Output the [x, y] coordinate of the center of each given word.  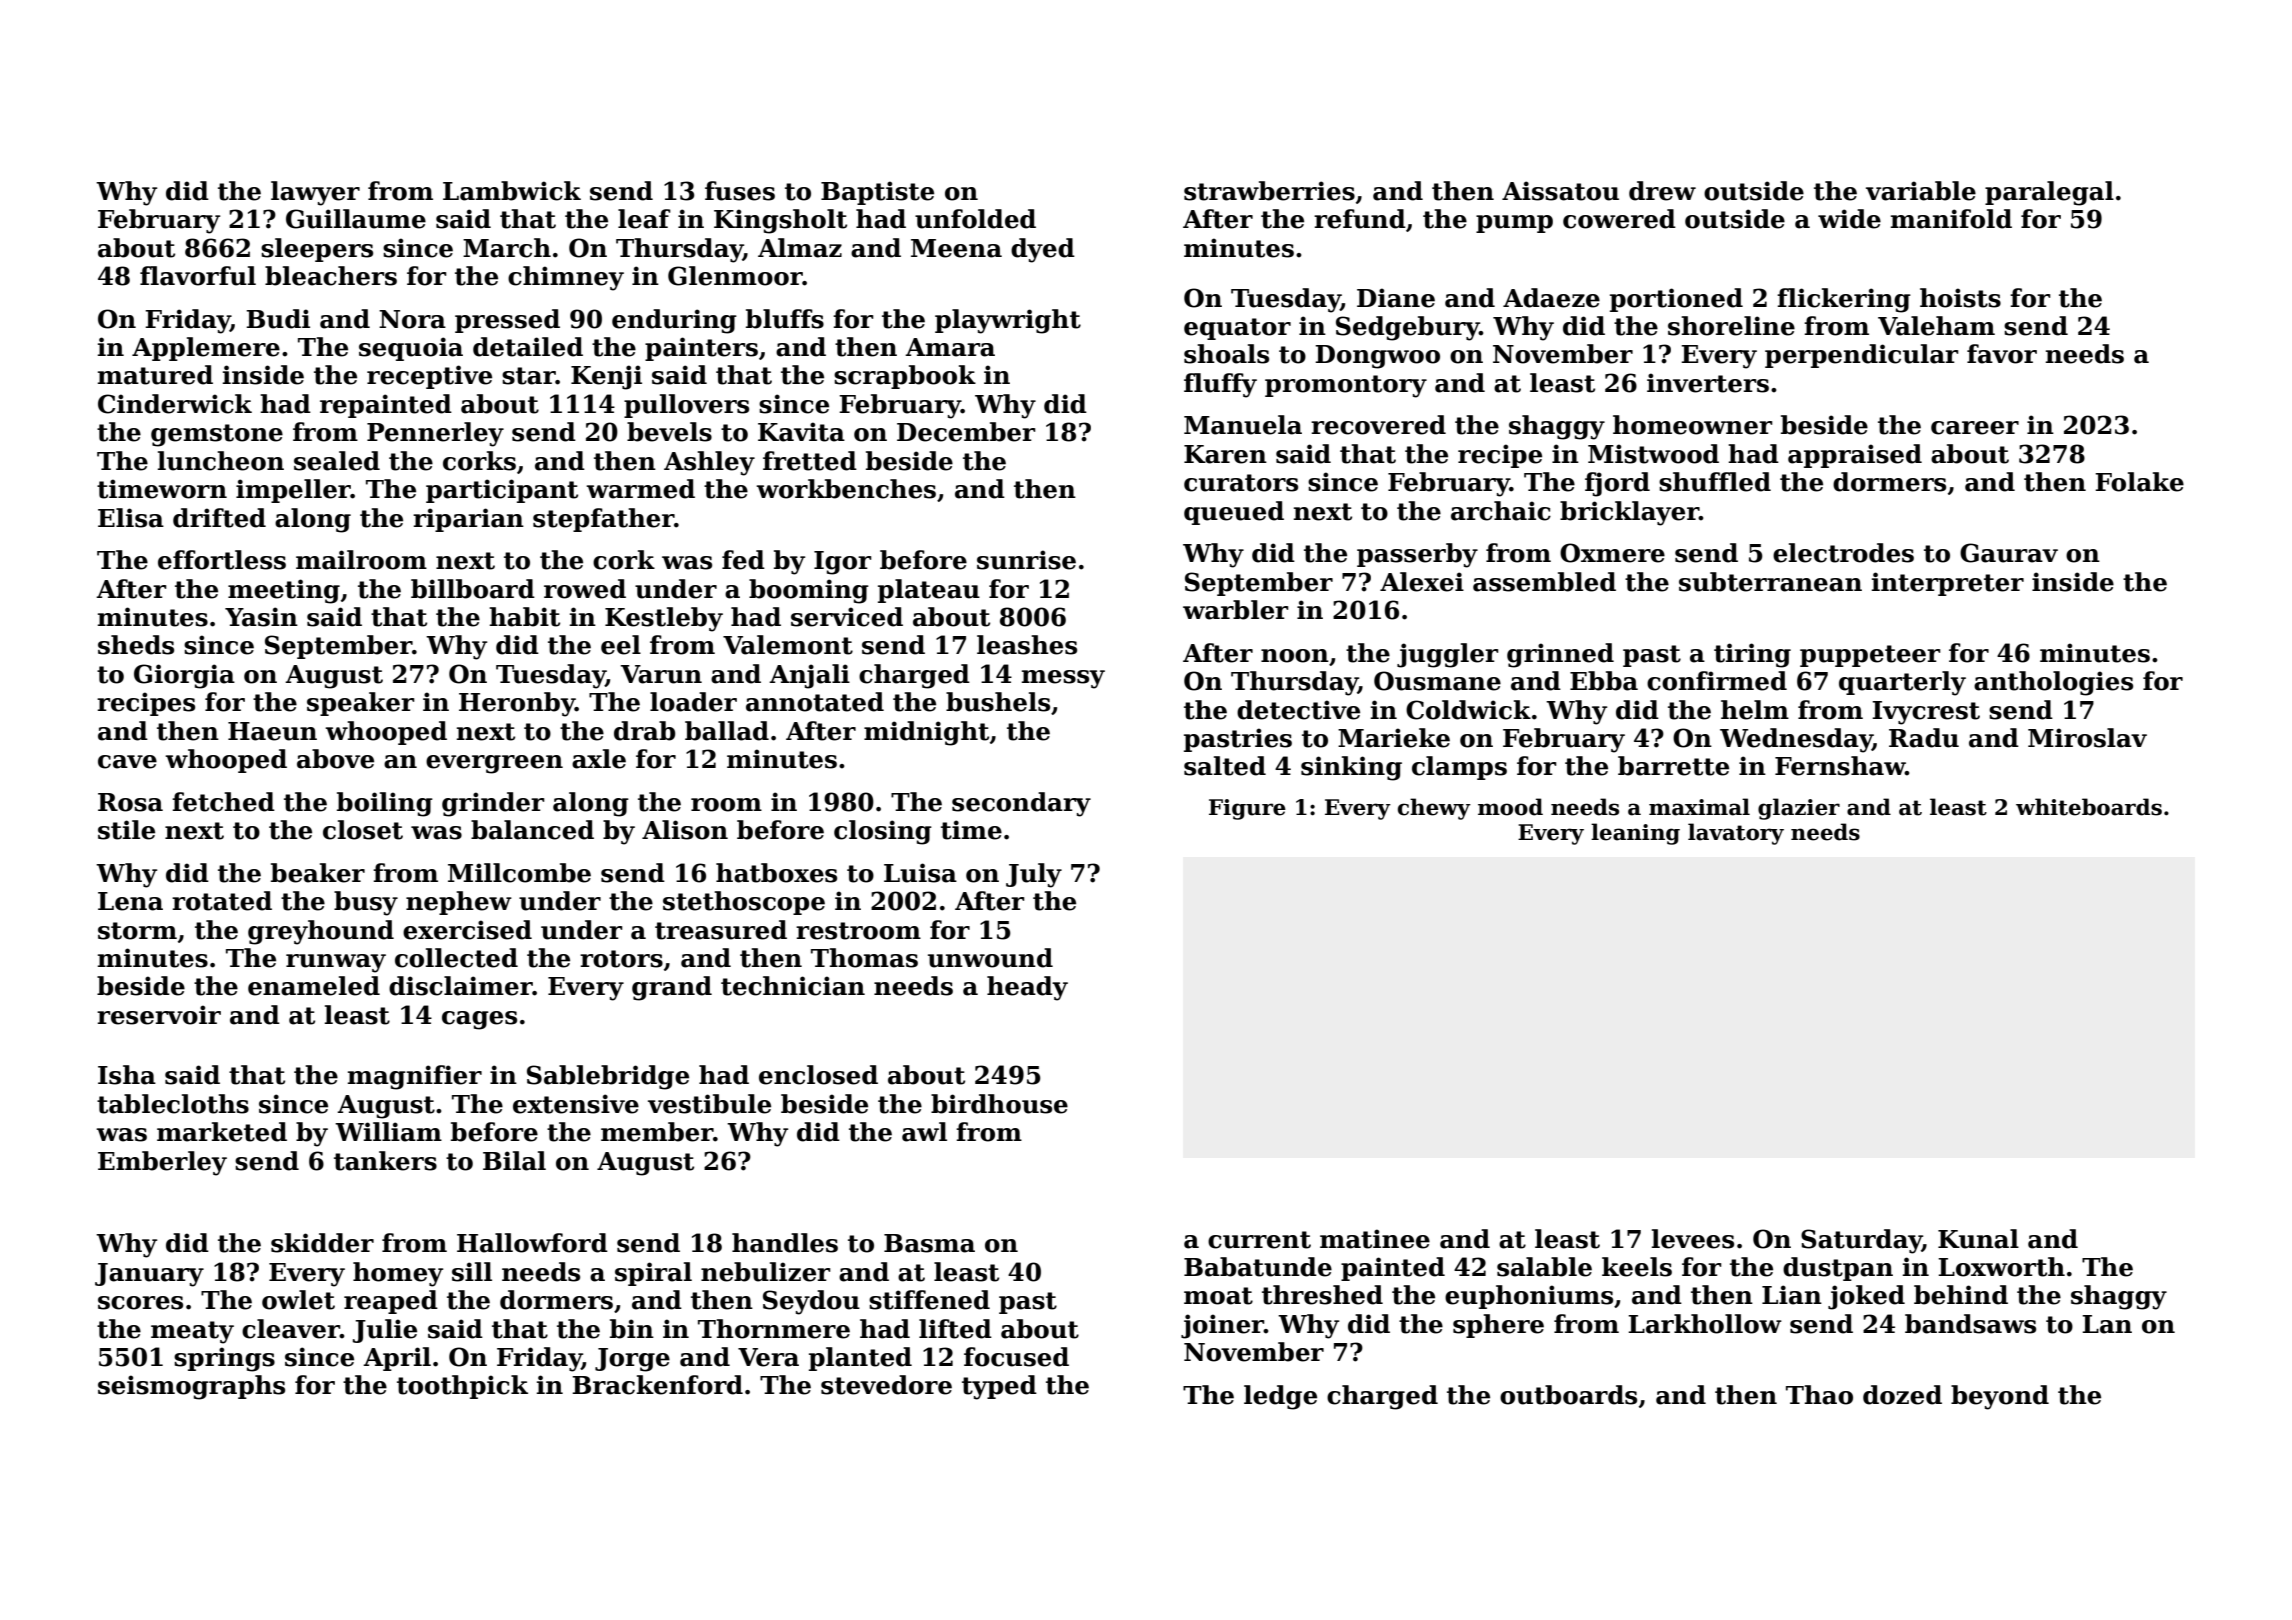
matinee [1375, 1239]
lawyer [315, 193]
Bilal [514, 1161]
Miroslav [2087, 738]
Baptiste [877, 193]
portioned [1676, 300]
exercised [467, 930]
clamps [1459, 768]
